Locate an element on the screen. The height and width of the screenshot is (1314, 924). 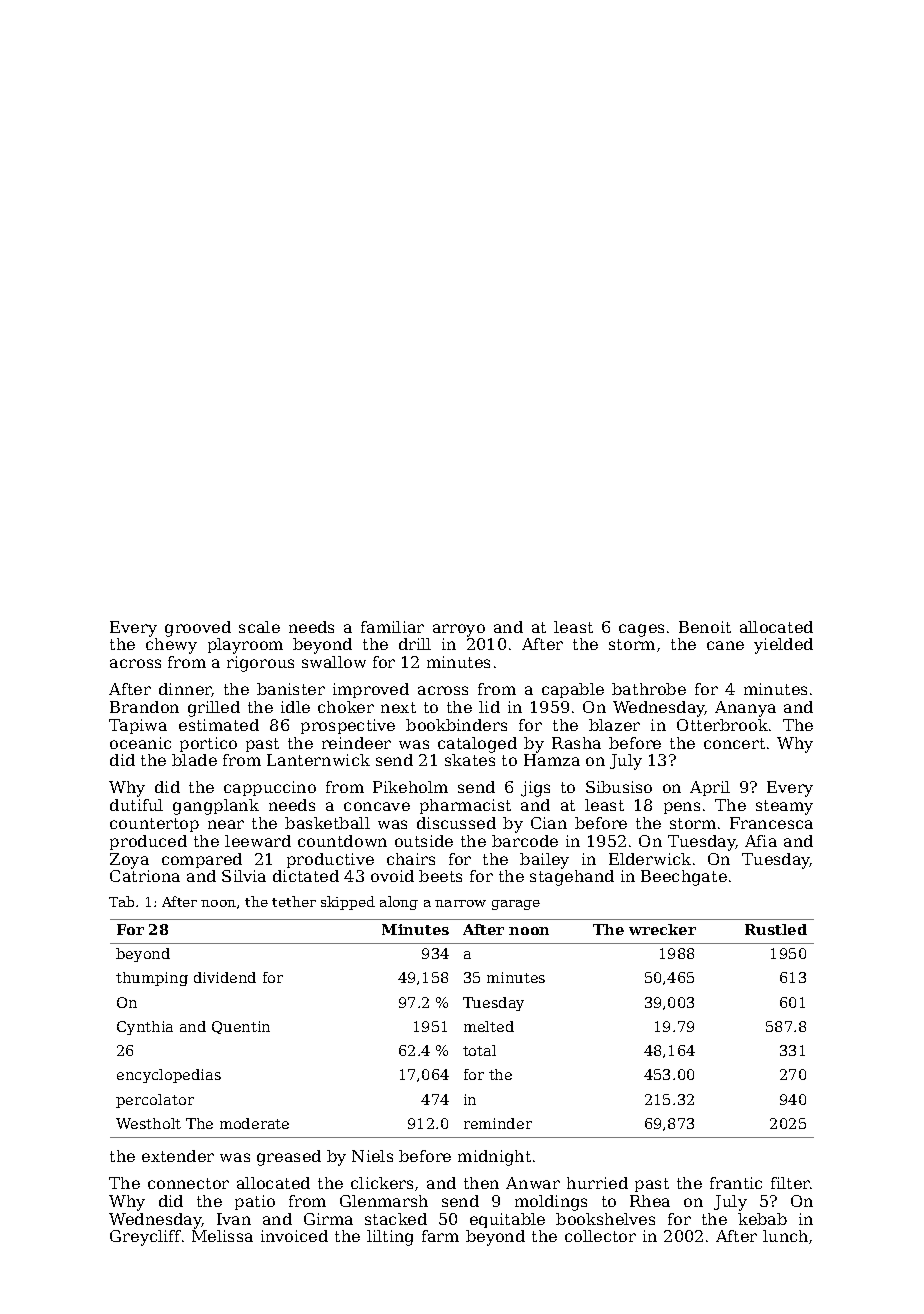
Greycliff is located at coordinates (145, 1238).
